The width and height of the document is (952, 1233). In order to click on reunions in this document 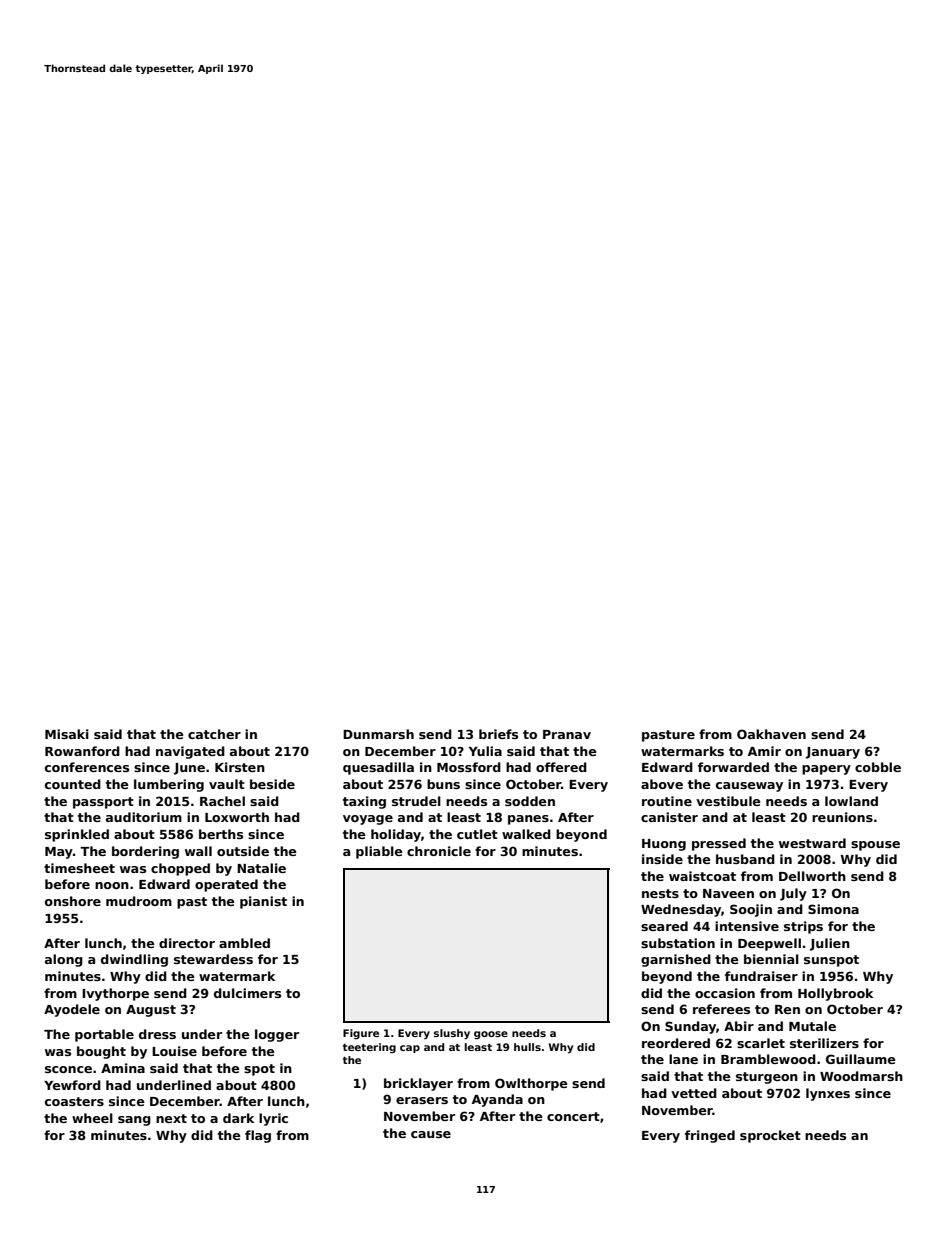, I will do `click(842, 817)`.
